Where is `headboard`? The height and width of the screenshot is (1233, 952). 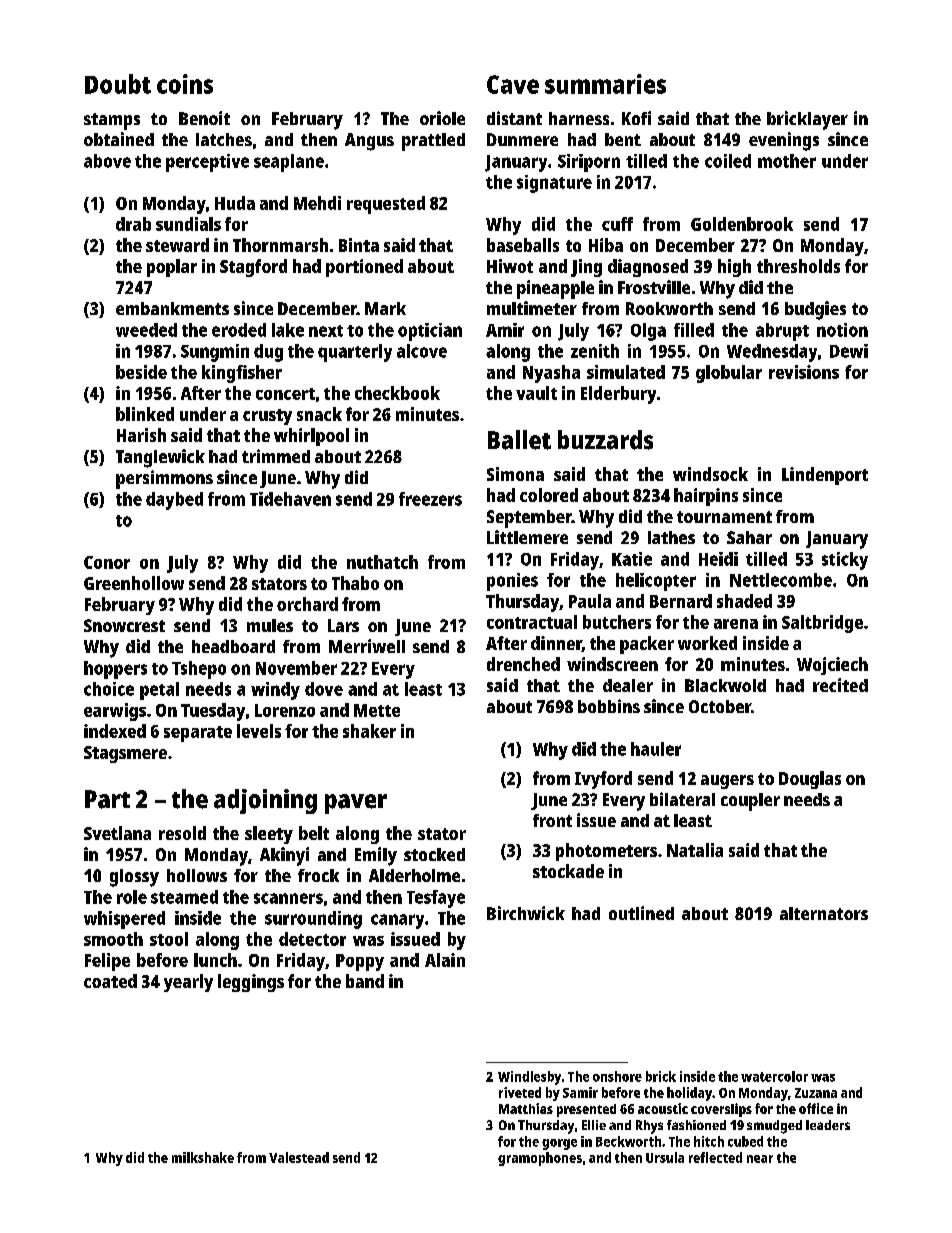 headboard is located at coordinates (233, 646).
